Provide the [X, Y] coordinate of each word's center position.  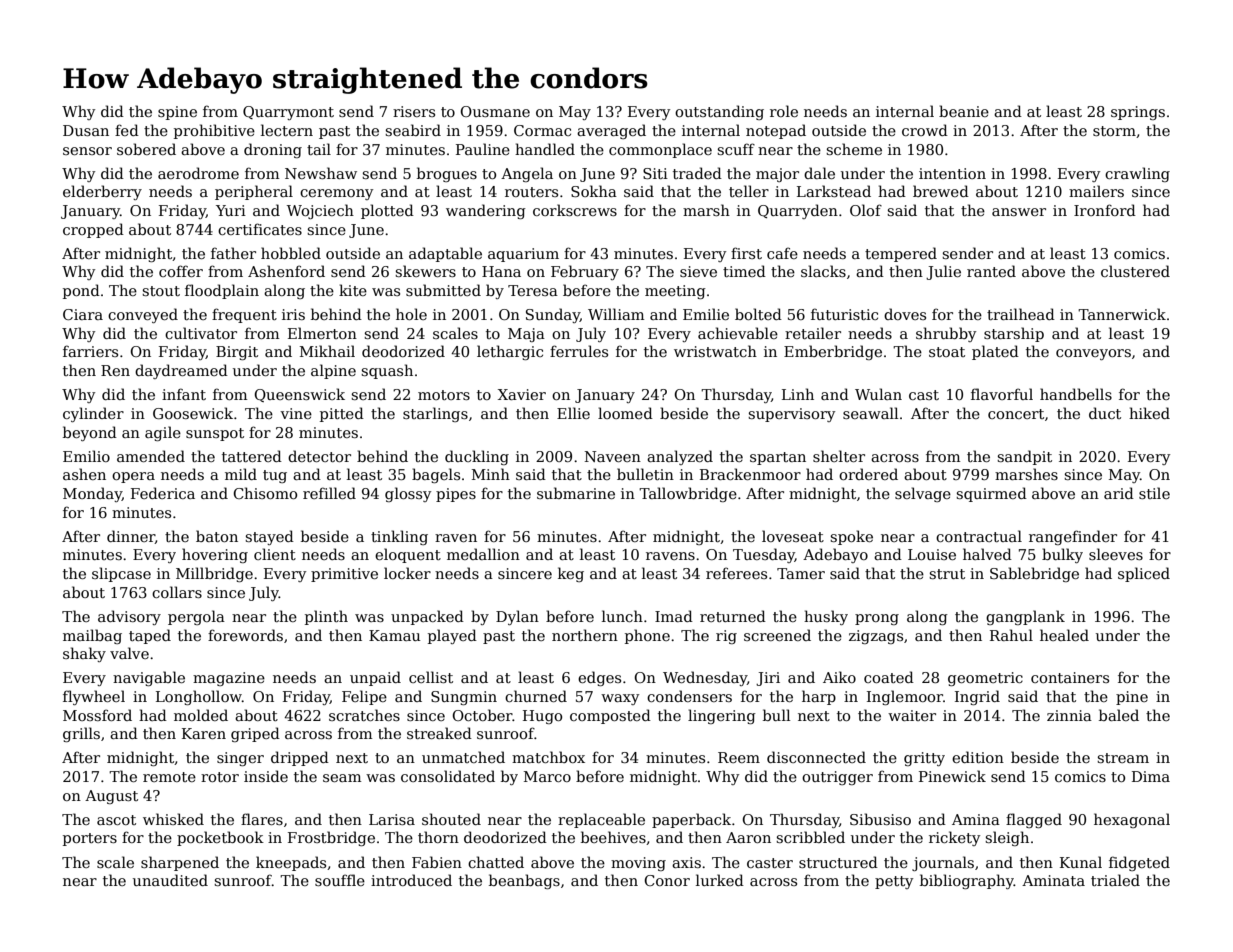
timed [744, 271]
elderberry [102, 192]
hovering [215, 555]
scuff [736, 149]
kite [353, 290]
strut [947, 574]
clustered [1135, 271]
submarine [576, 493]
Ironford [1105, 210]
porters [90, 839]
